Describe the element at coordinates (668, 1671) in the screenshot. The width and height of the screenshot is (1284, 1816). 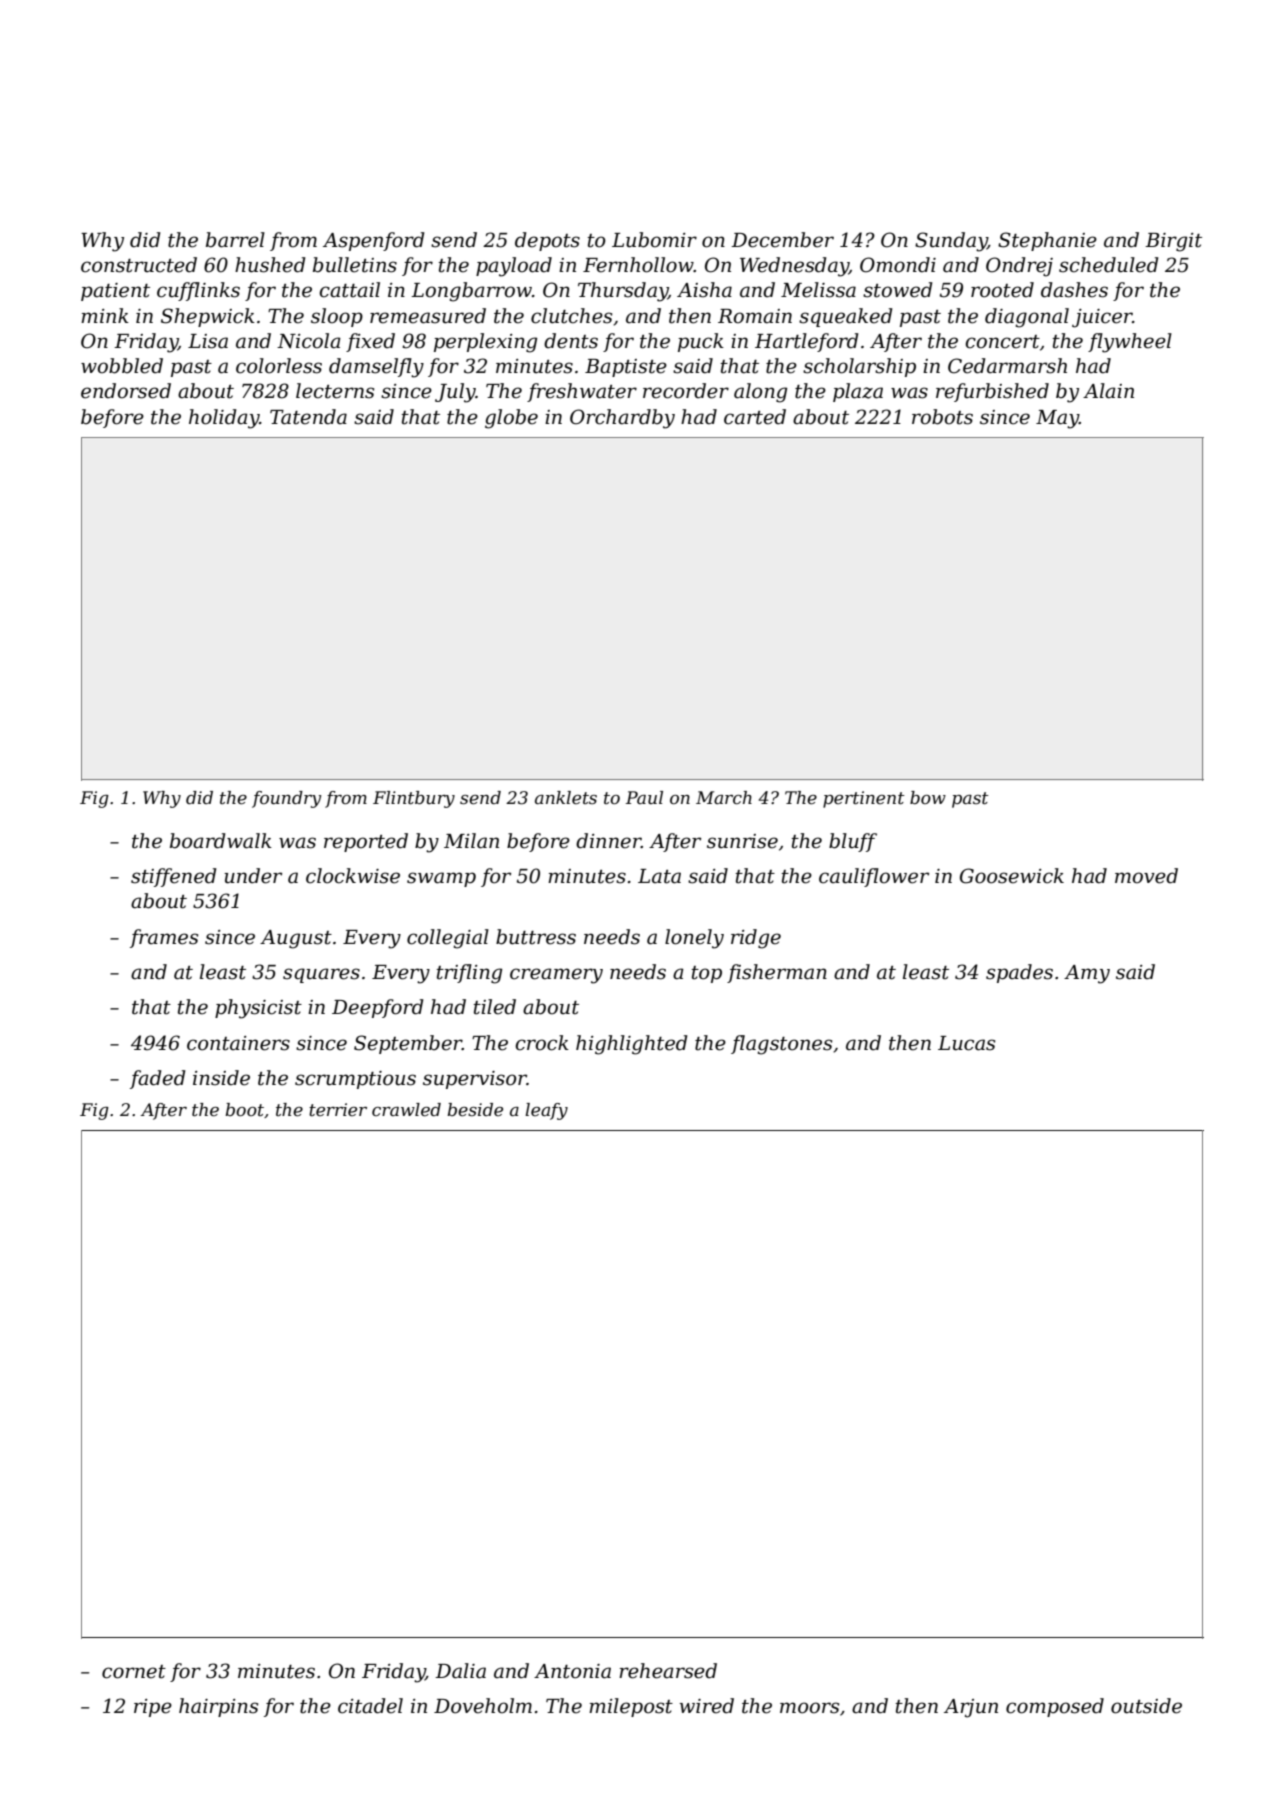
I see `rehearsed` at that location.
